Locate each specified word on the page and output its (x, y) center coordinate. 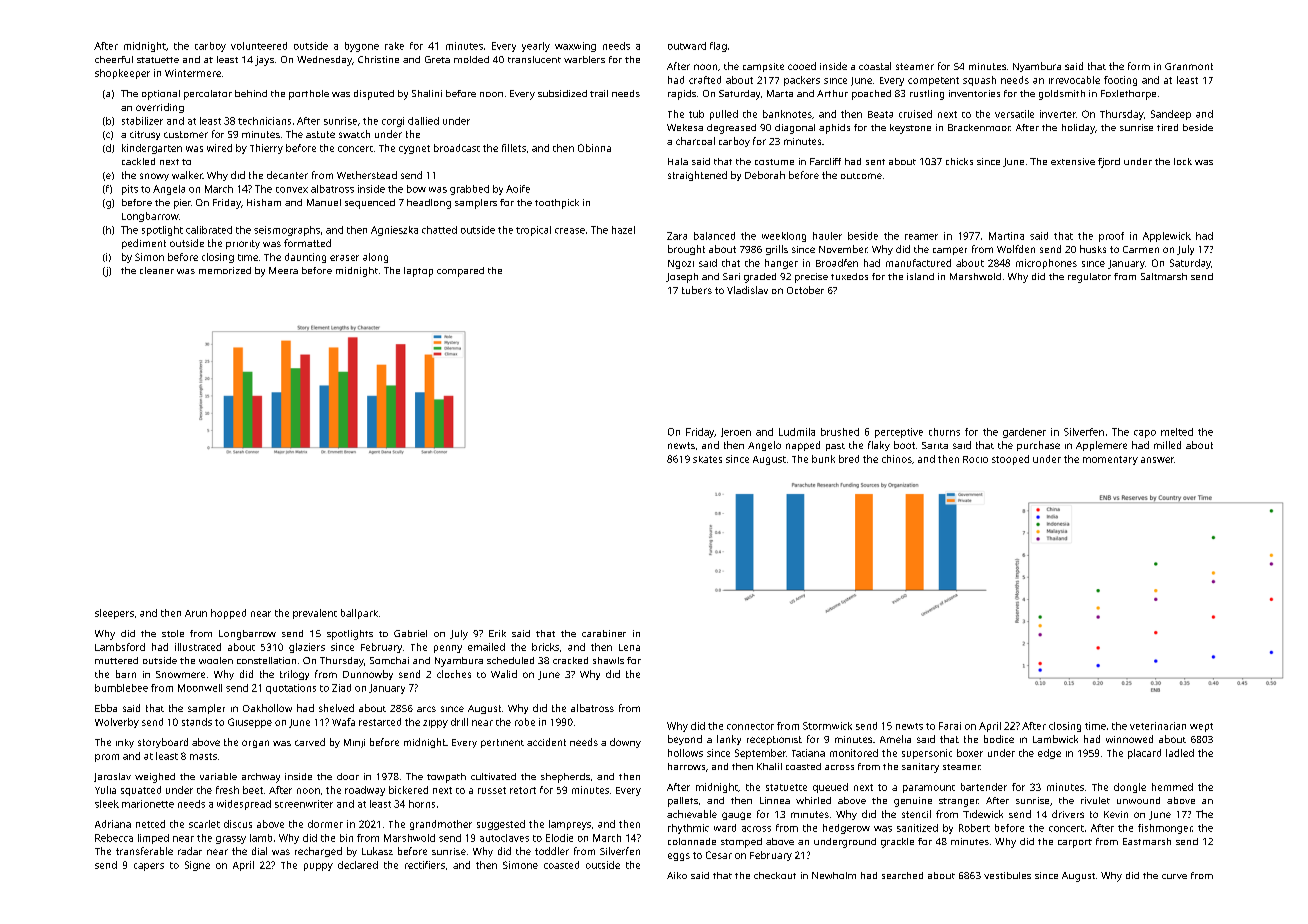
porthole (309, 95)
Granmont (1189, 66)
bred (849, 459)
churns (944, 432)
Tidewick (983, 814)
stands (197, 722)
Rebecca (114, 838)
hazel (623, 230)
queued (830, 788)
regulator (1089, 278)
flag (718, 47)
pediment (144, 244)
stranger (958, 802)
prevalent (315, 614)
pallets (683, 802)
